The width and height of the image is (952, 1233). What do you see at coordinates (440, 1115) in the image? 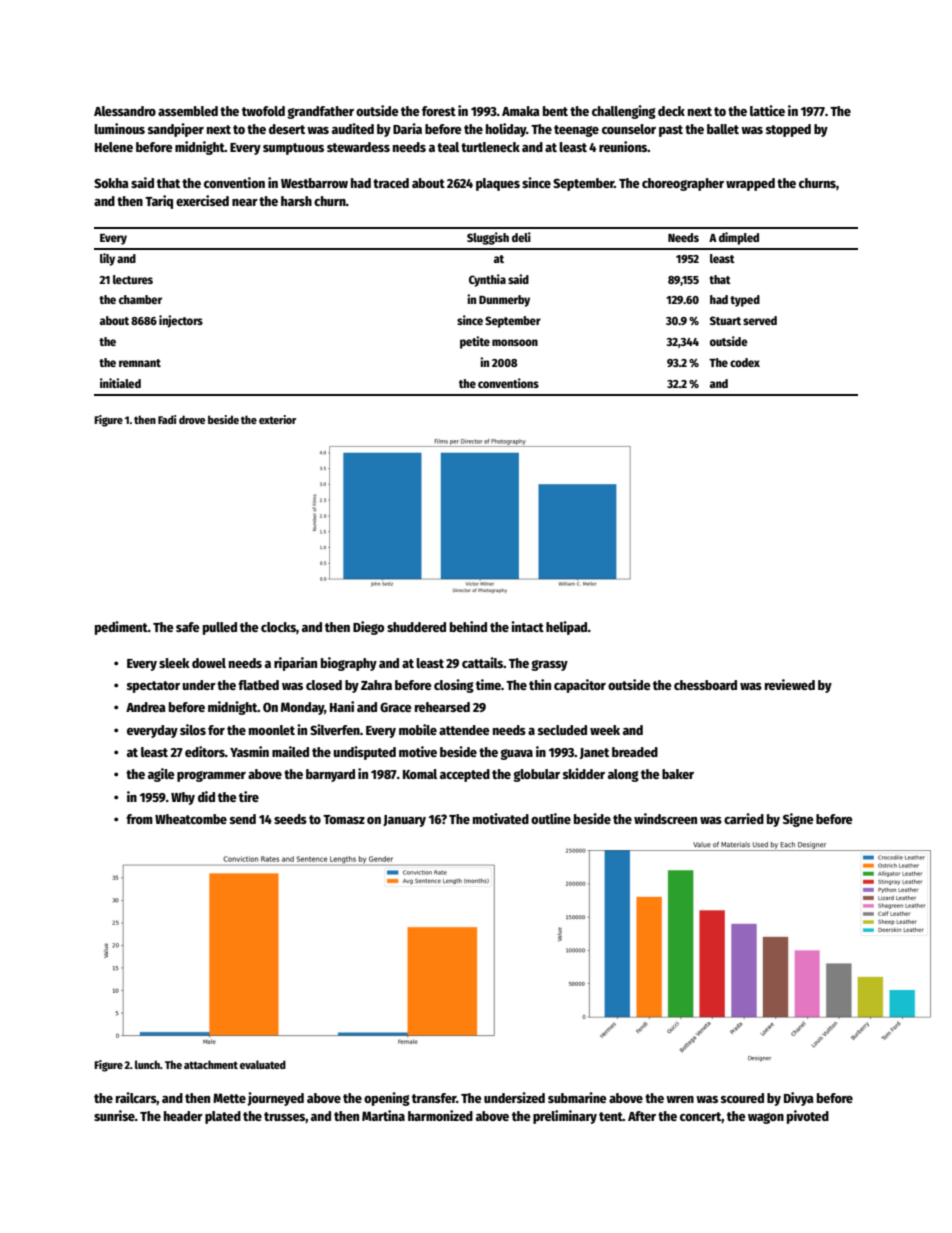
I see `harmonized` at bounding box center [440, 1115].
